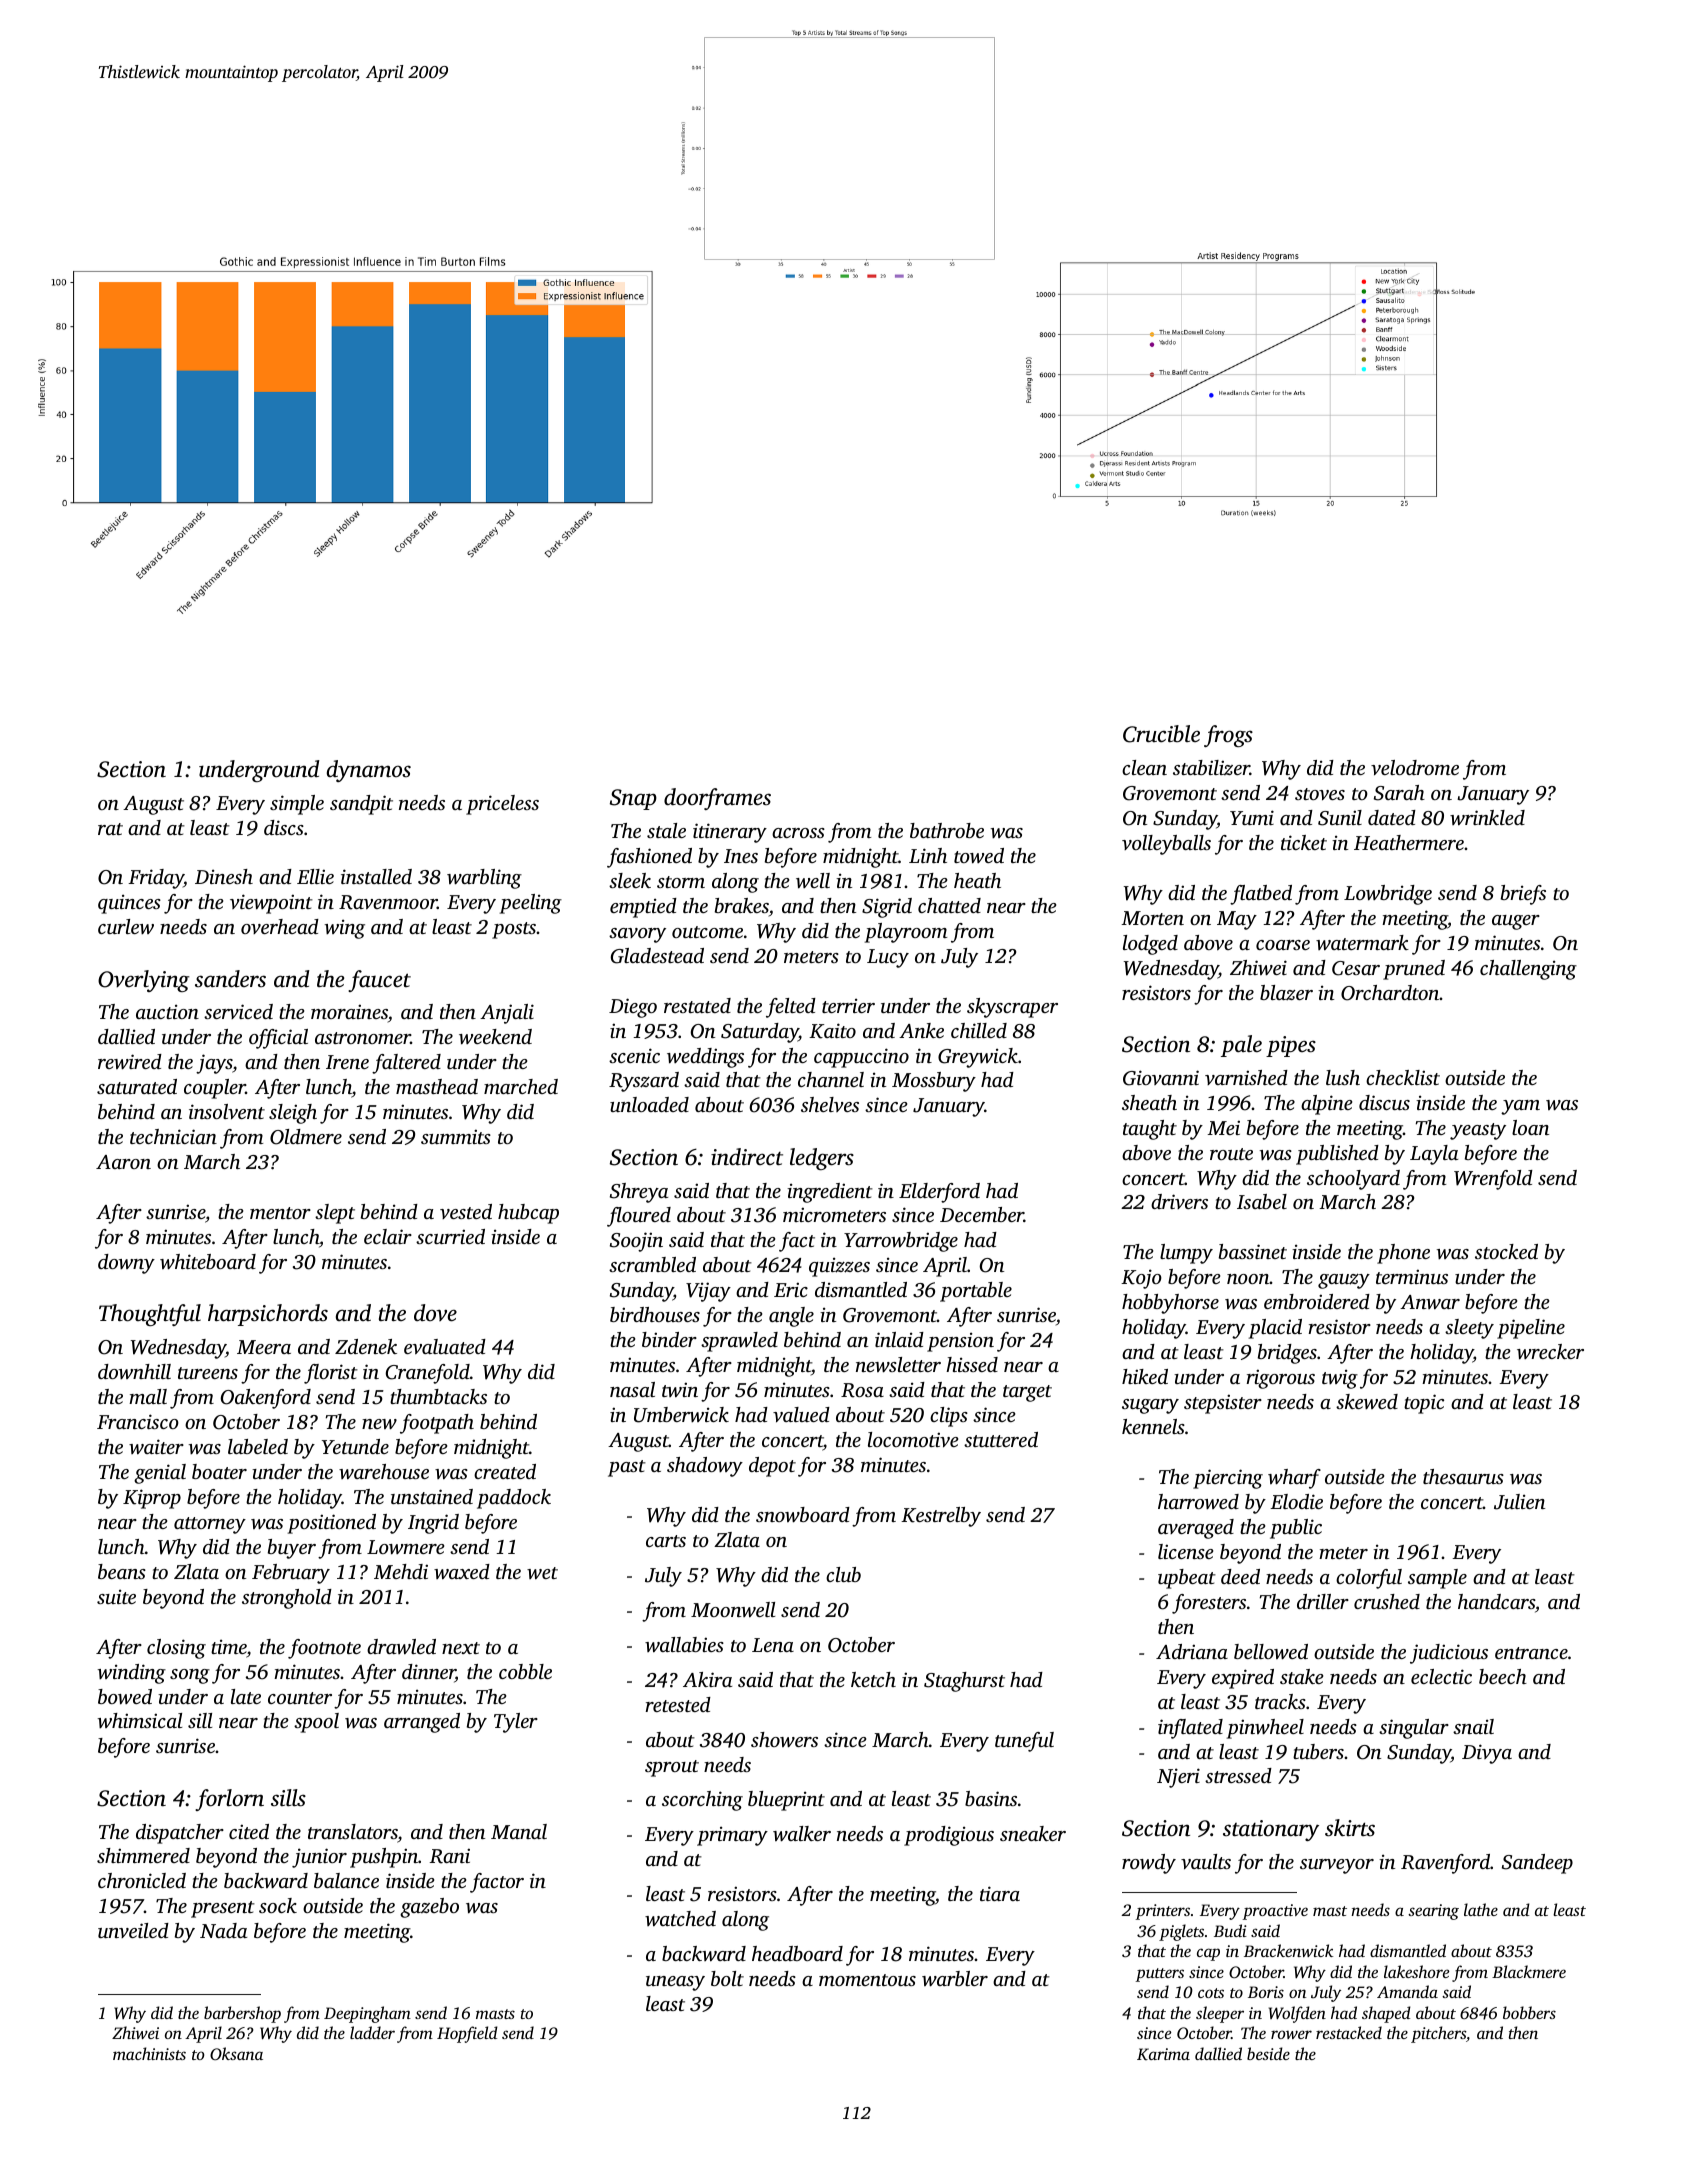 This document has height=2178, width=1683. Describe the element at coordinates (1152, 918) in the document. I see `Morten` at that location.
